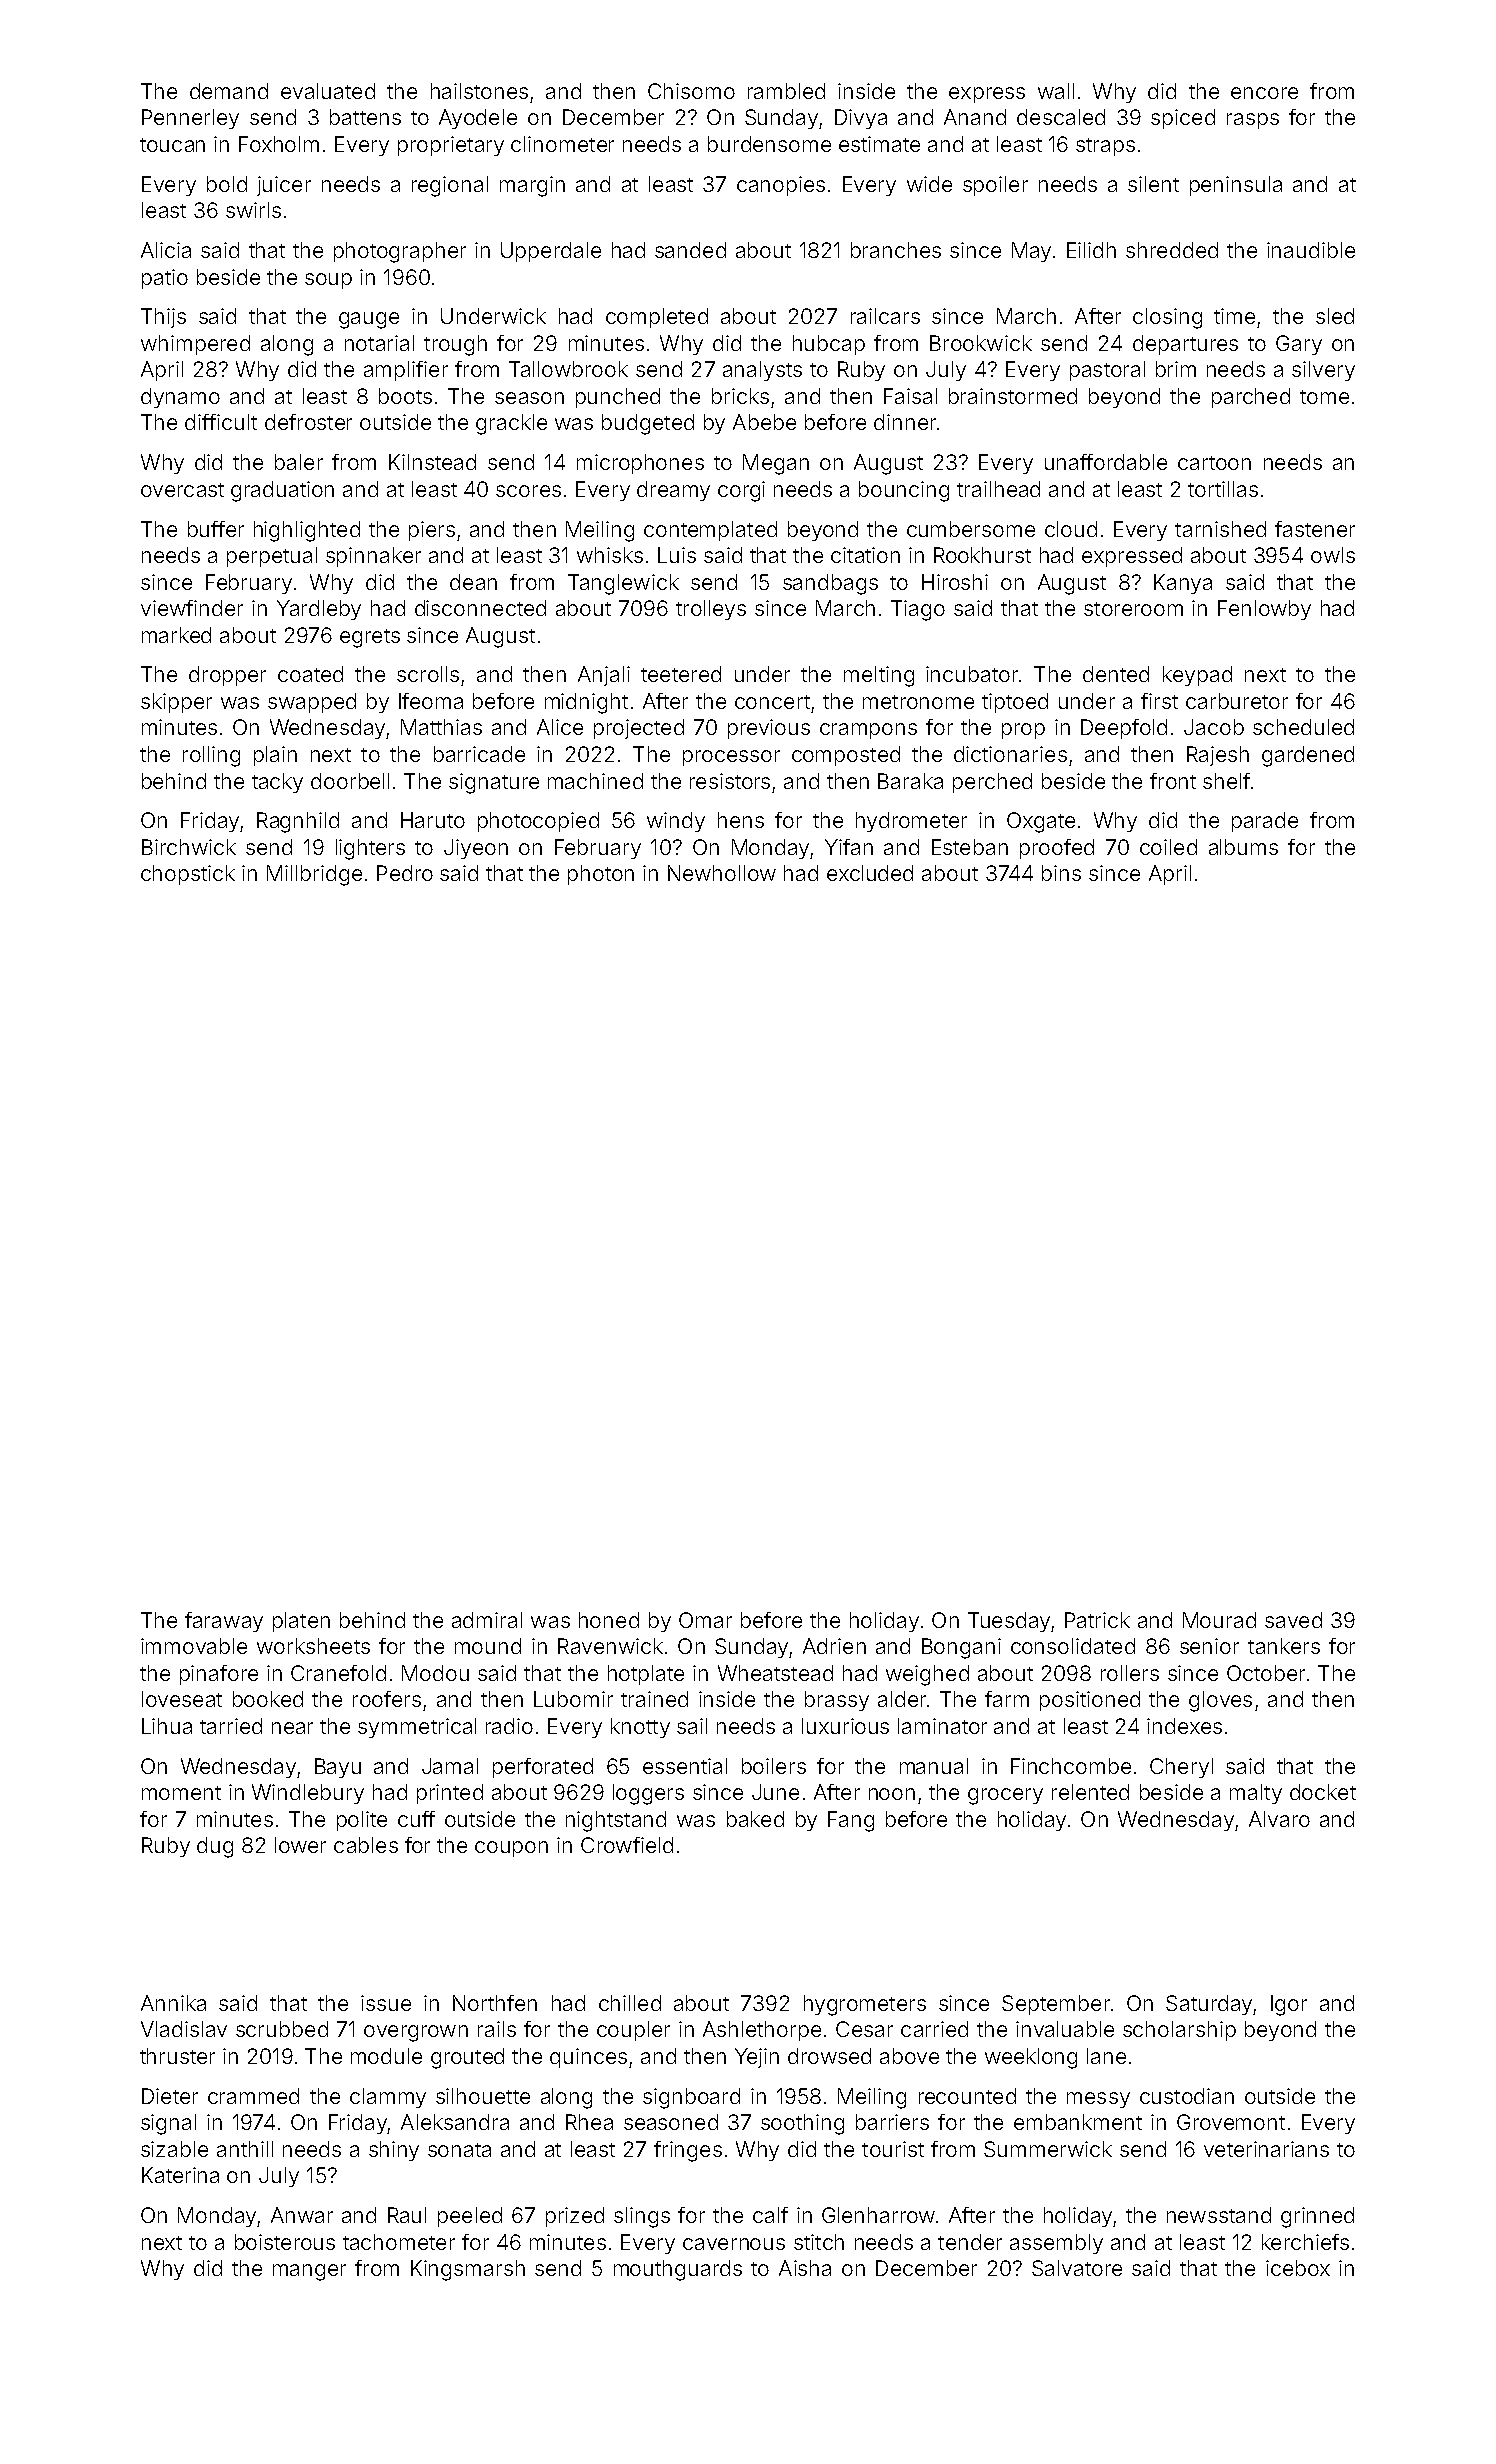 This document has width=1496, height=2464. I want to click on Igor, so click(1289, 2005).
